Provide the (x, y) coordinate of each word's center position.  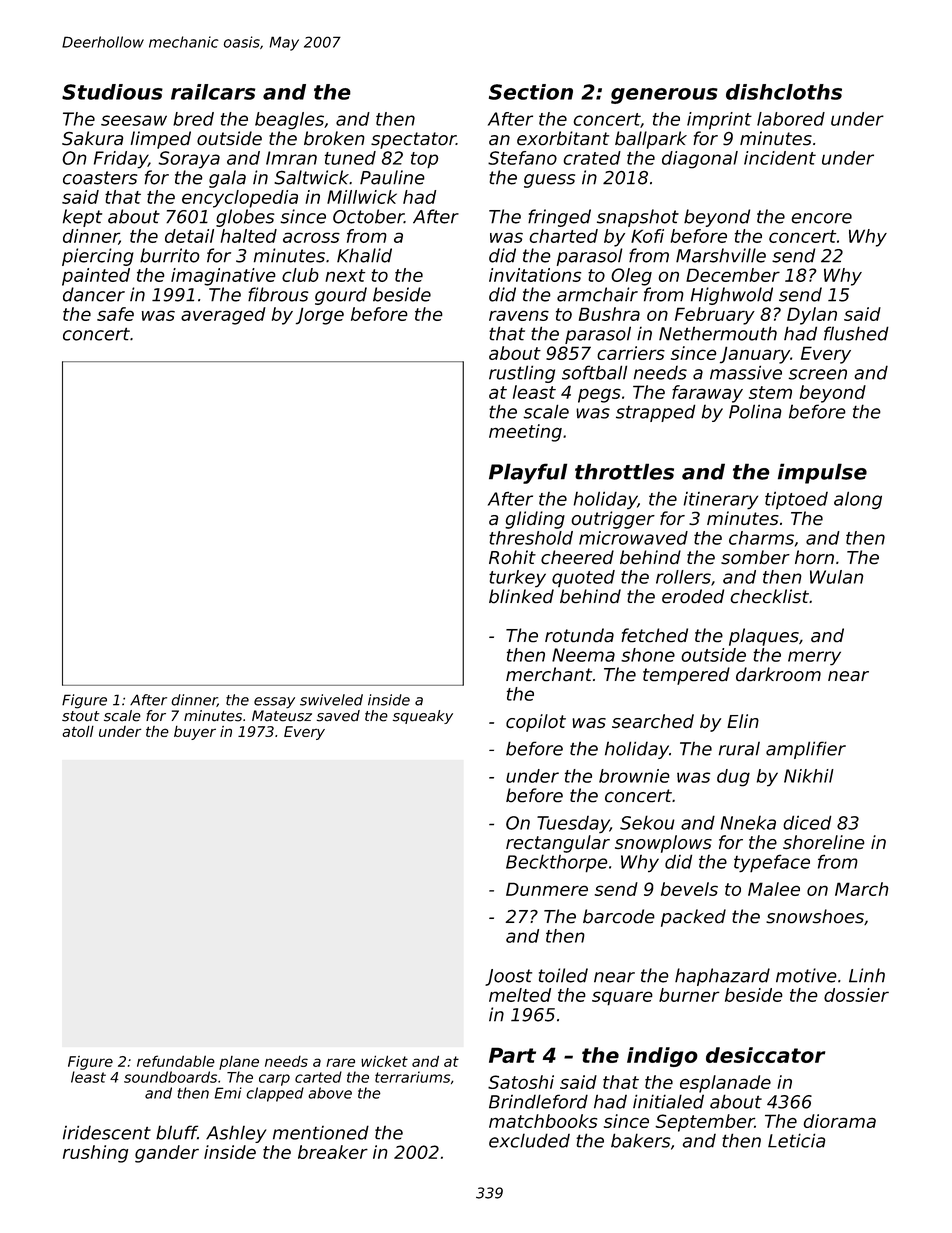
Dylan (812, 316)
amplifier (806, 750)
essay (274, 703)
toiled (563, 975)
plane (239, 1063)
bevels (689, 889)
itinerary (721, 500)
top (424, 160)
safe (115, 314)
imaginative (223, 277)
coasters (100, 178)
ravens (519, 315)
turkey (517, 579)
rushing (95, 1154)
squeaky (423, 717)
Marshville (721, 255)
